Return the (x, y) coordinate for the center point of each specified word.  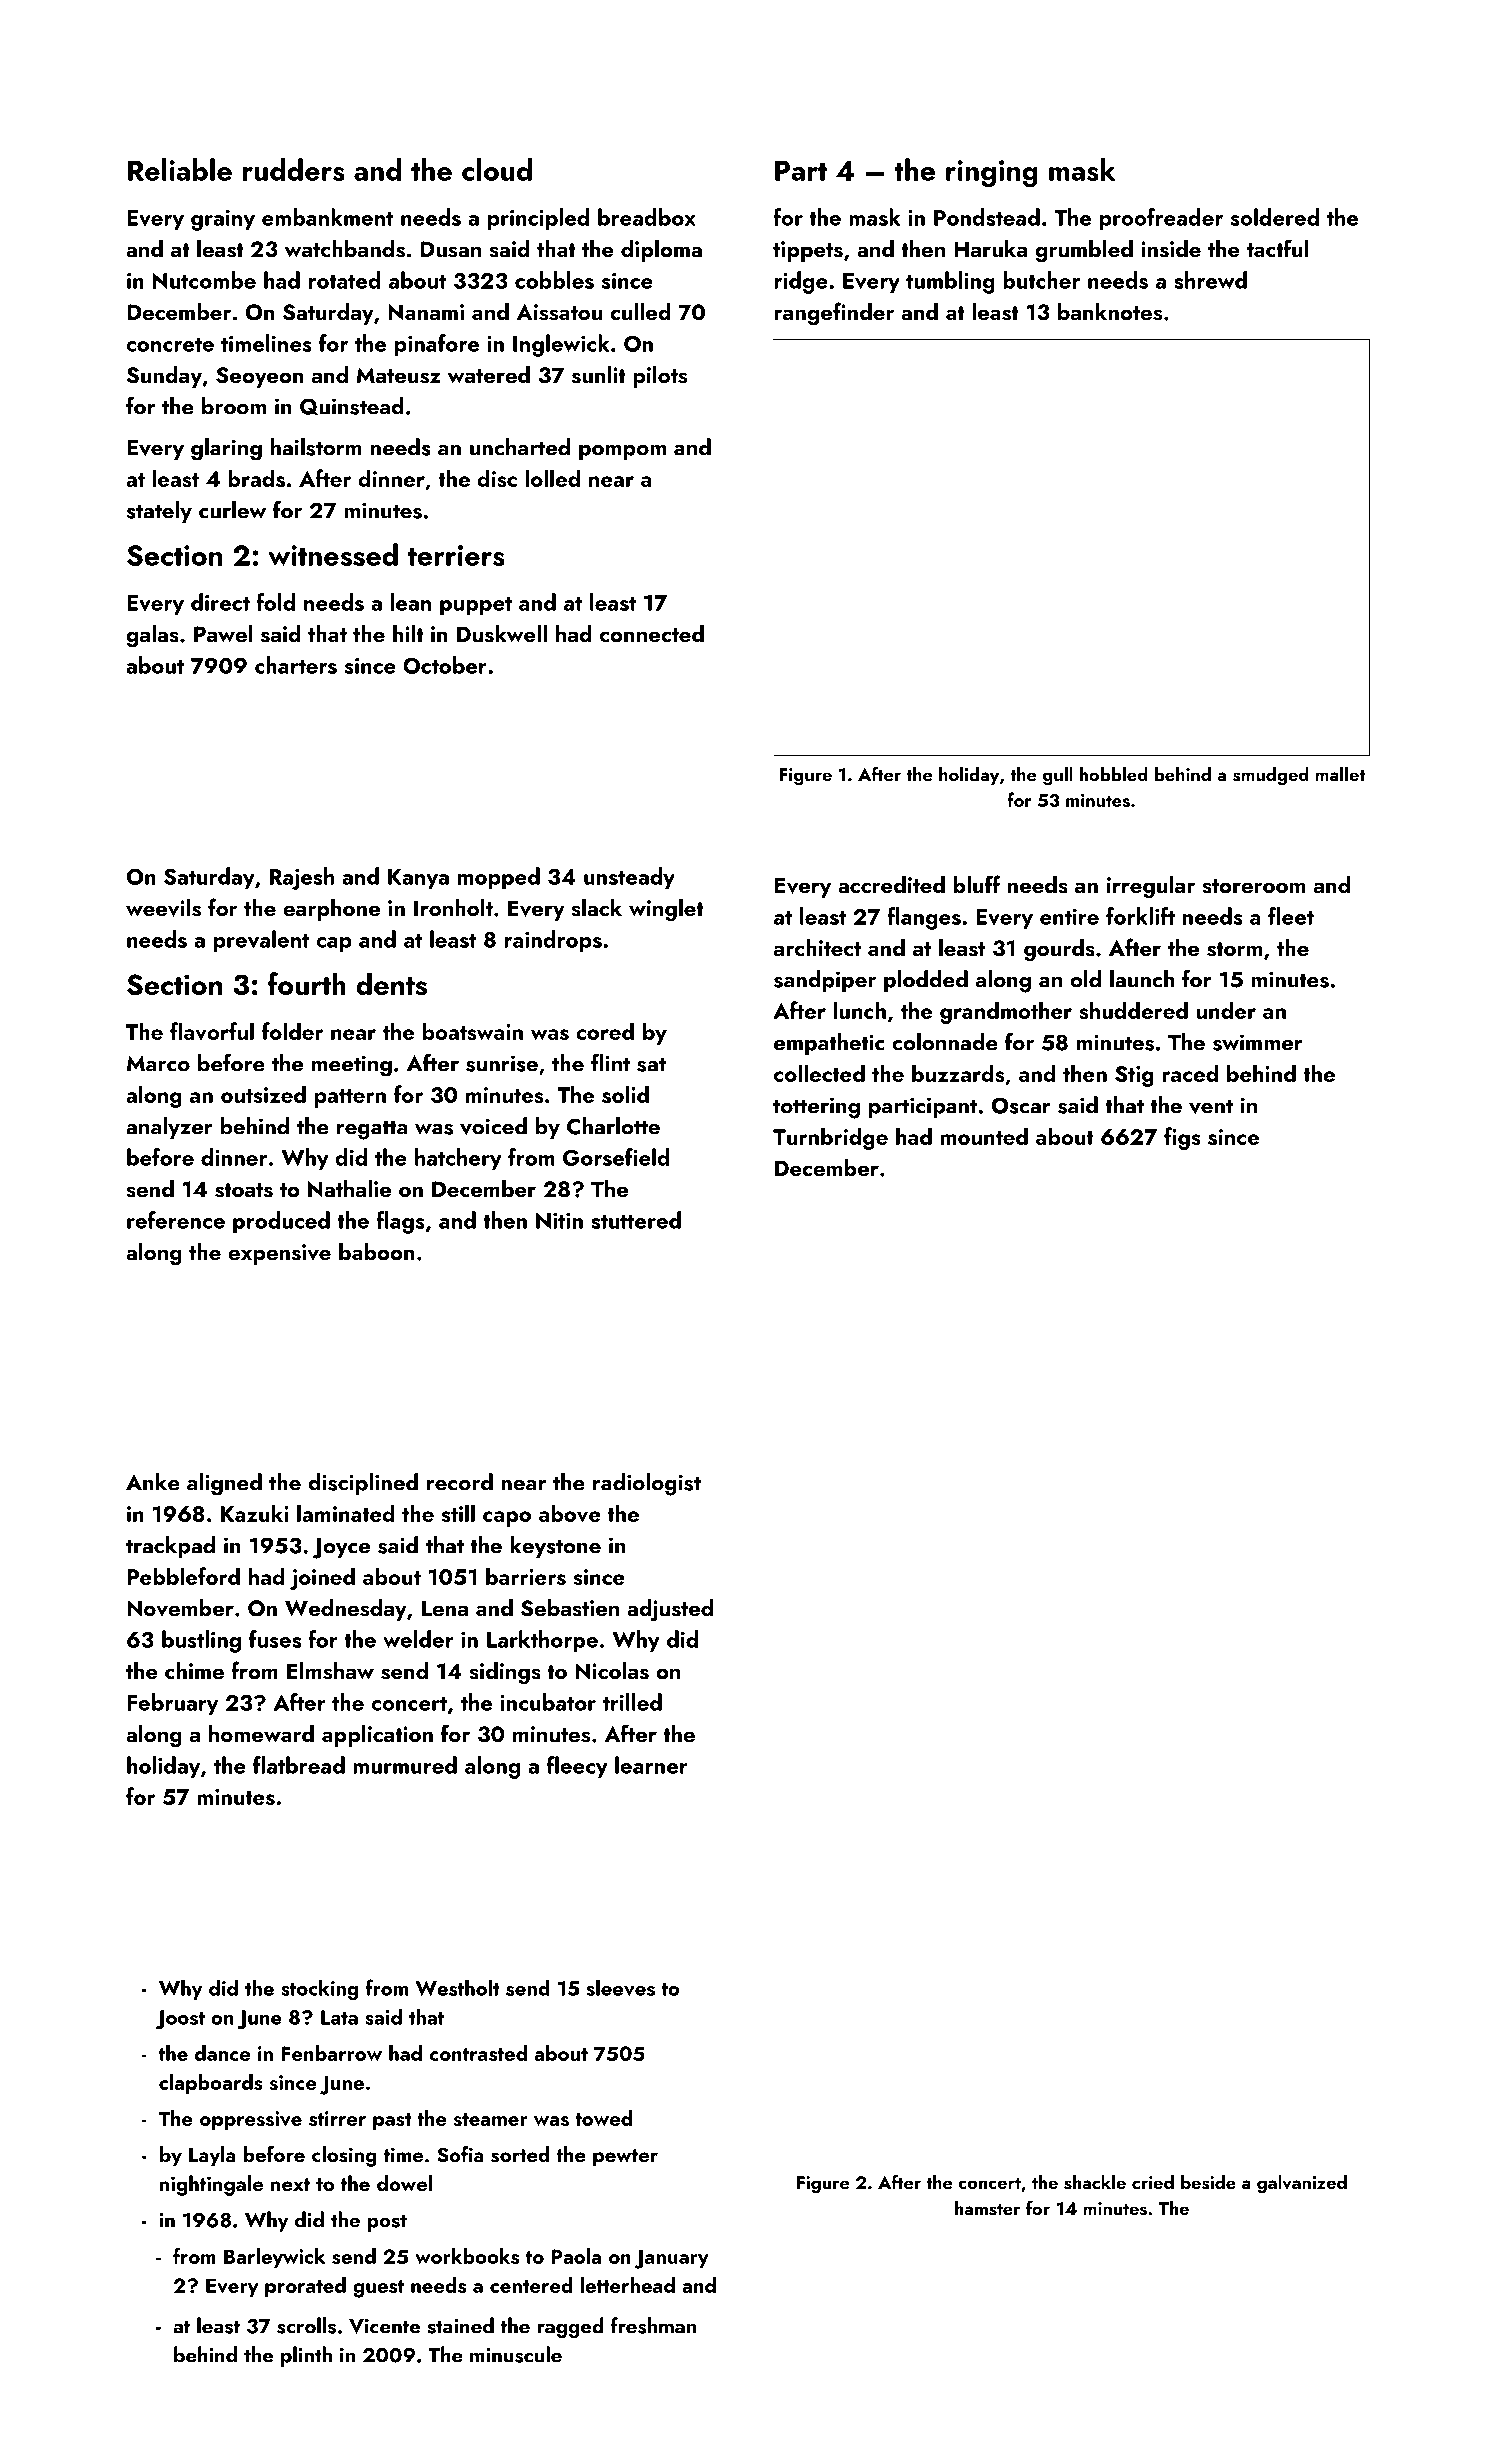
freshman (653, 2325)
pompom (622, 452)
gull (1058, 776)
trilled (632, 1702)
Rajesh (302, 878)
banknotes (1110, 312)
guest (378, 2289)
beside (1208, 2182)
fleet (1291, 916)
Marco (158, 1063)
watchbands (345, 249)
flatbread (299, 1765)
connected (652, 633)
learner (651, 1765)
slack (596, 908)
